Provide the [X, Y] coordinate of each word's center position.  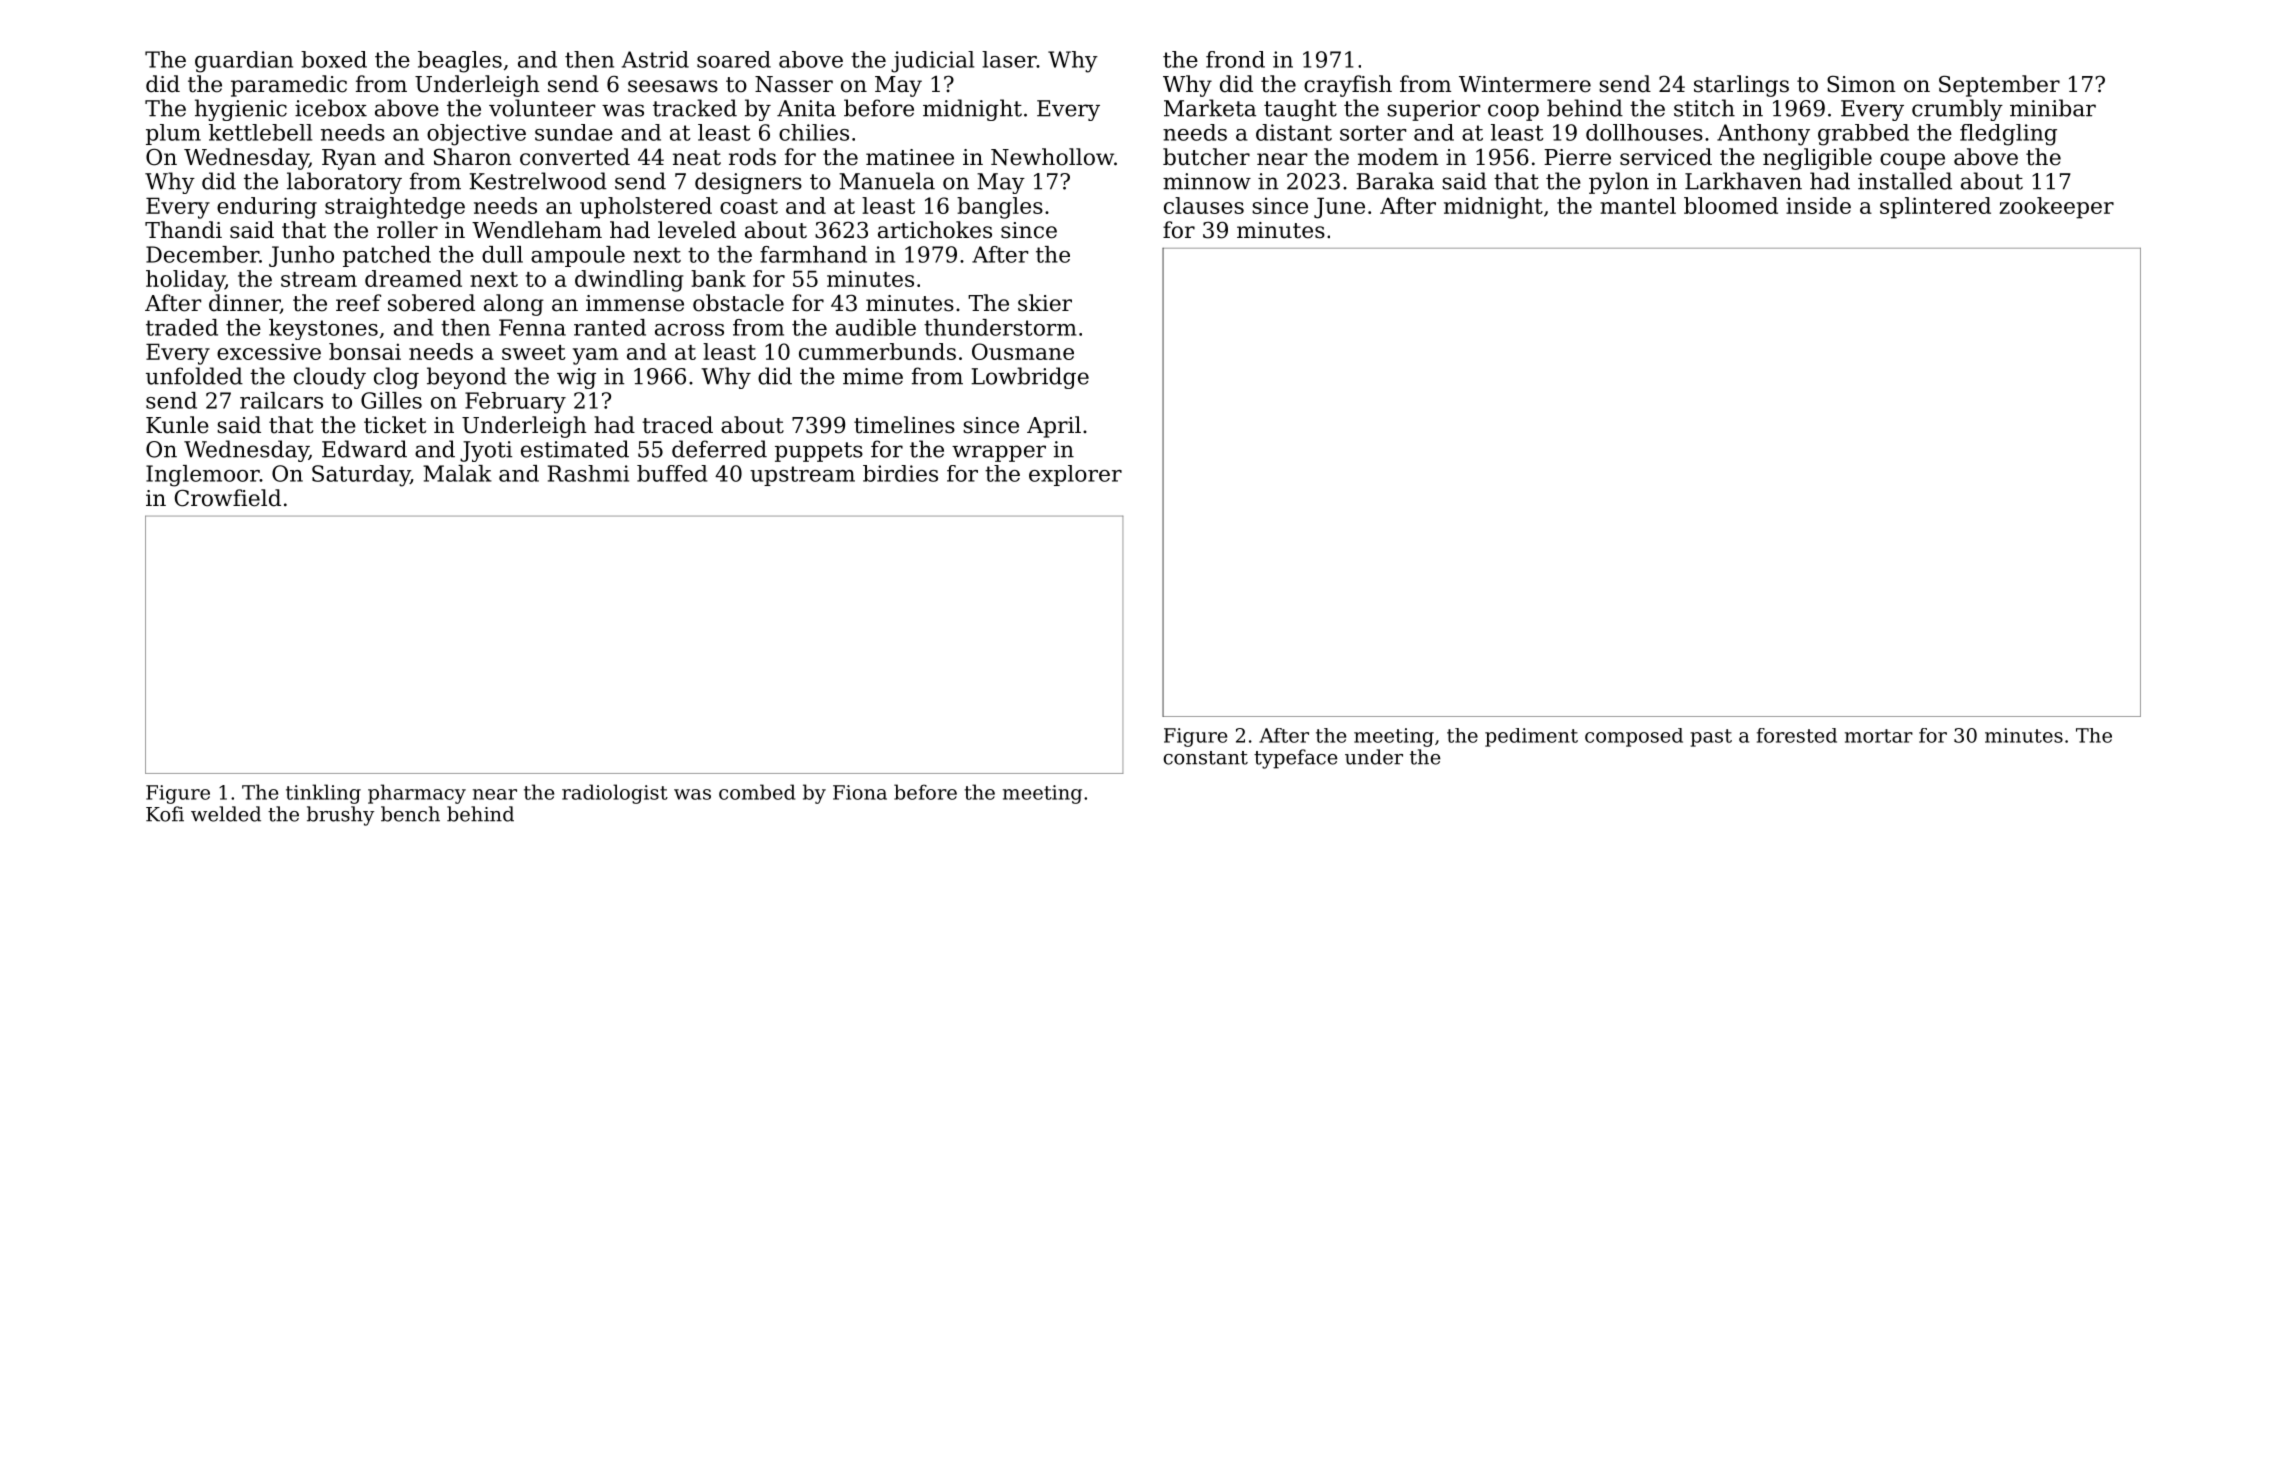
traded [182, 327]
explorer [1075, 475]
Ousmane [1023, 351]
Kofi [165, 814]
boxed [334, 59]
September [1999, 86]
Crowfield [228, 498]
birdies [900, 473]
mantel [1638, 205]
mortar [1879, 736]
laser [1009, 59]
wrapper [999, 453]
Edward [364, 449]
